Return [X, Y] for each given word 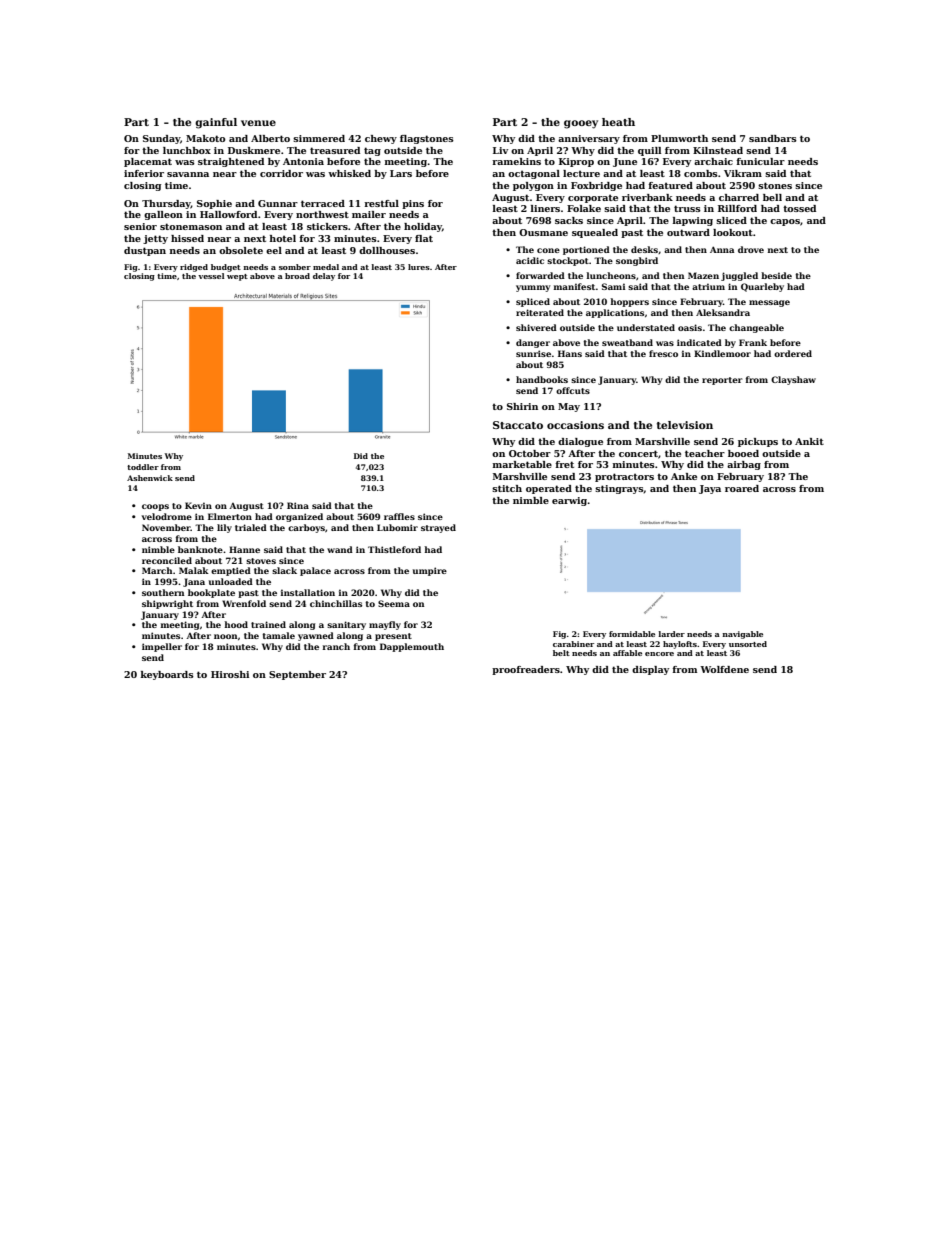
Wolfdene [724, 669]
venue [258, 123]
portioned [586, 250]
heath [618, 122]
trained [268, 624]
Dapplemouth [412, 647]
